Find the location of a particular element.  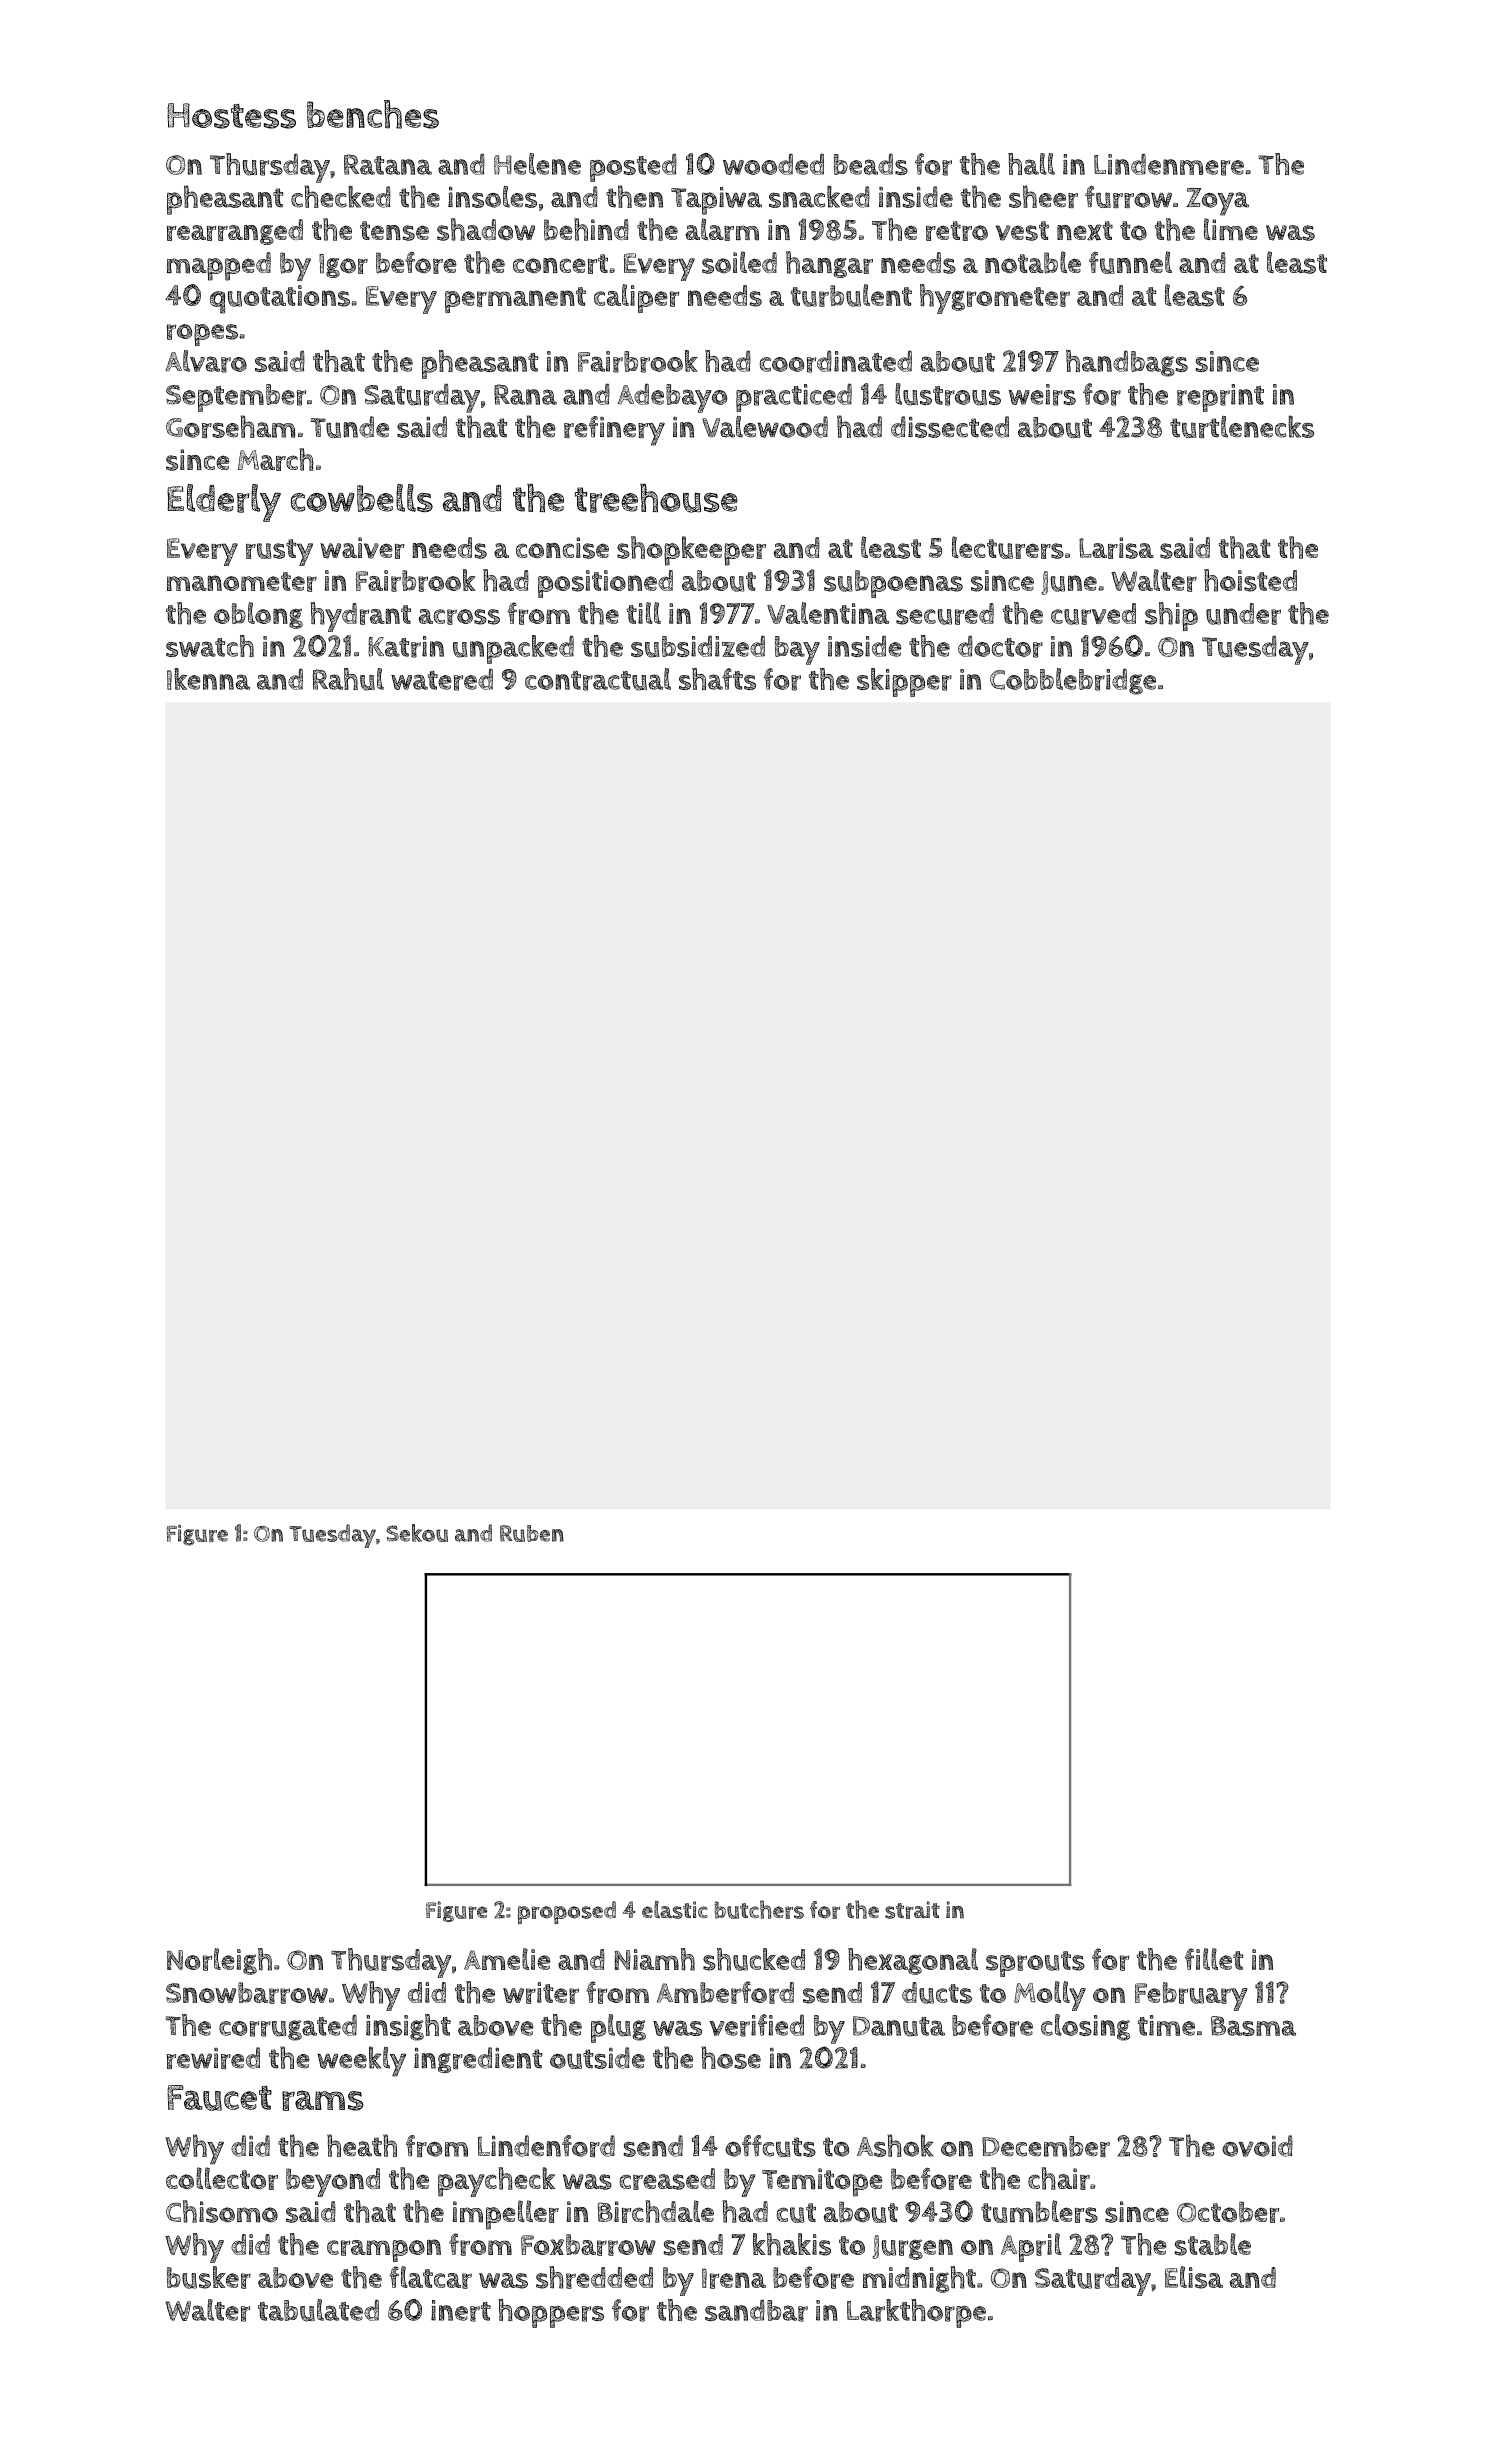

Igor is located at coordinates (343, 266).
